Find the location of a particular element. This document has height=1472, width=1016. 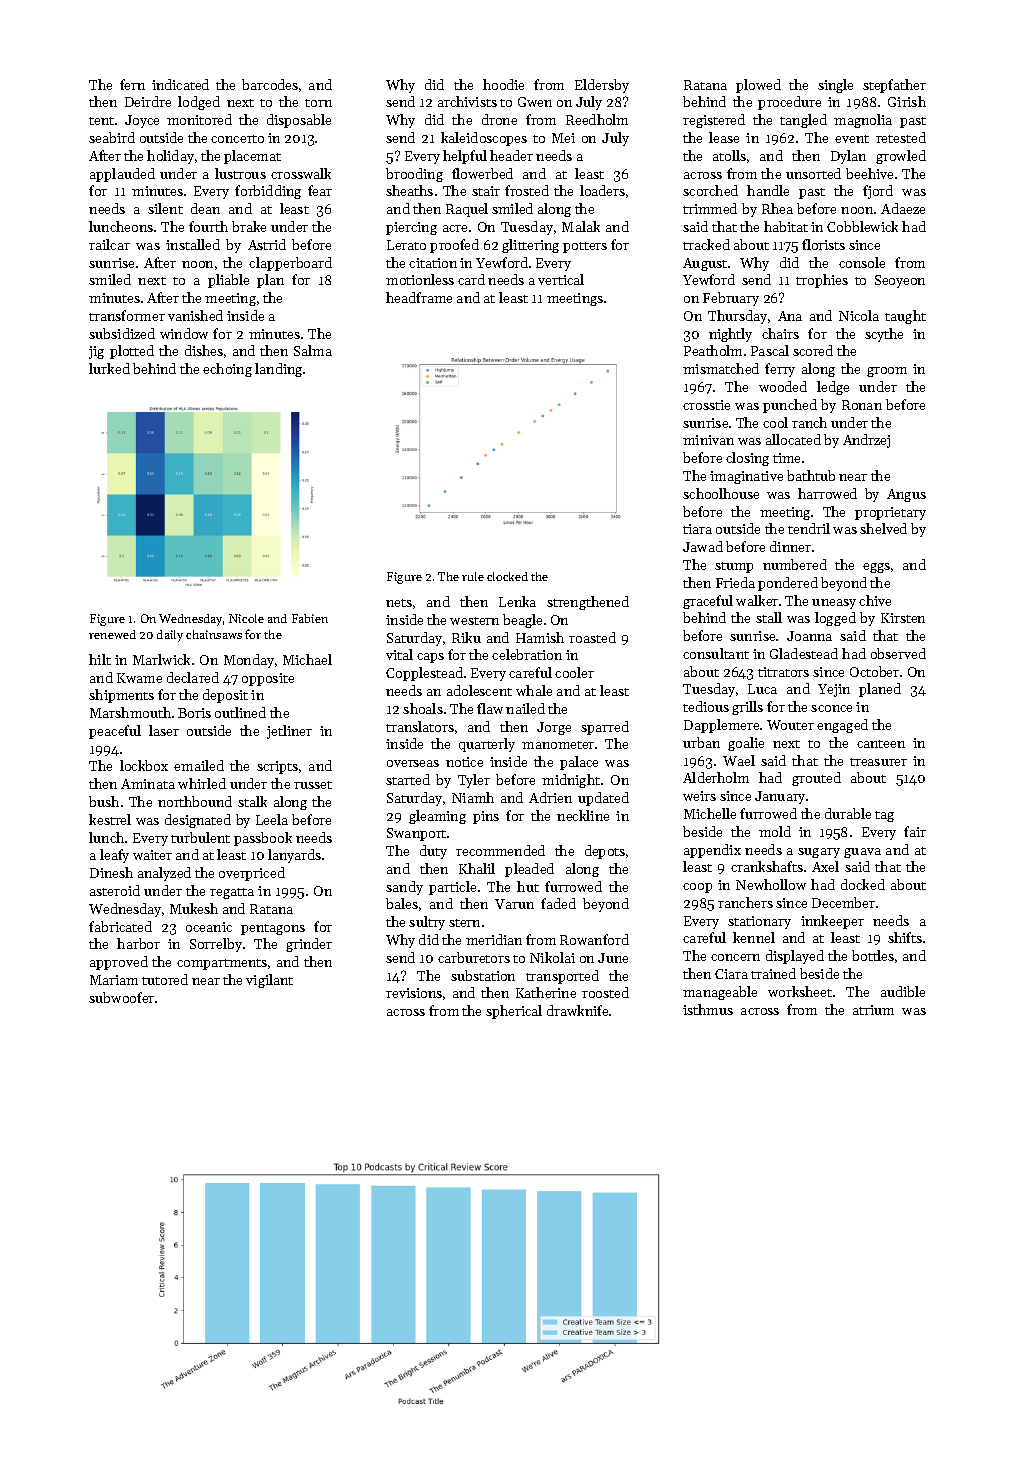

Eldersby is located at coordinates (602, 86).
